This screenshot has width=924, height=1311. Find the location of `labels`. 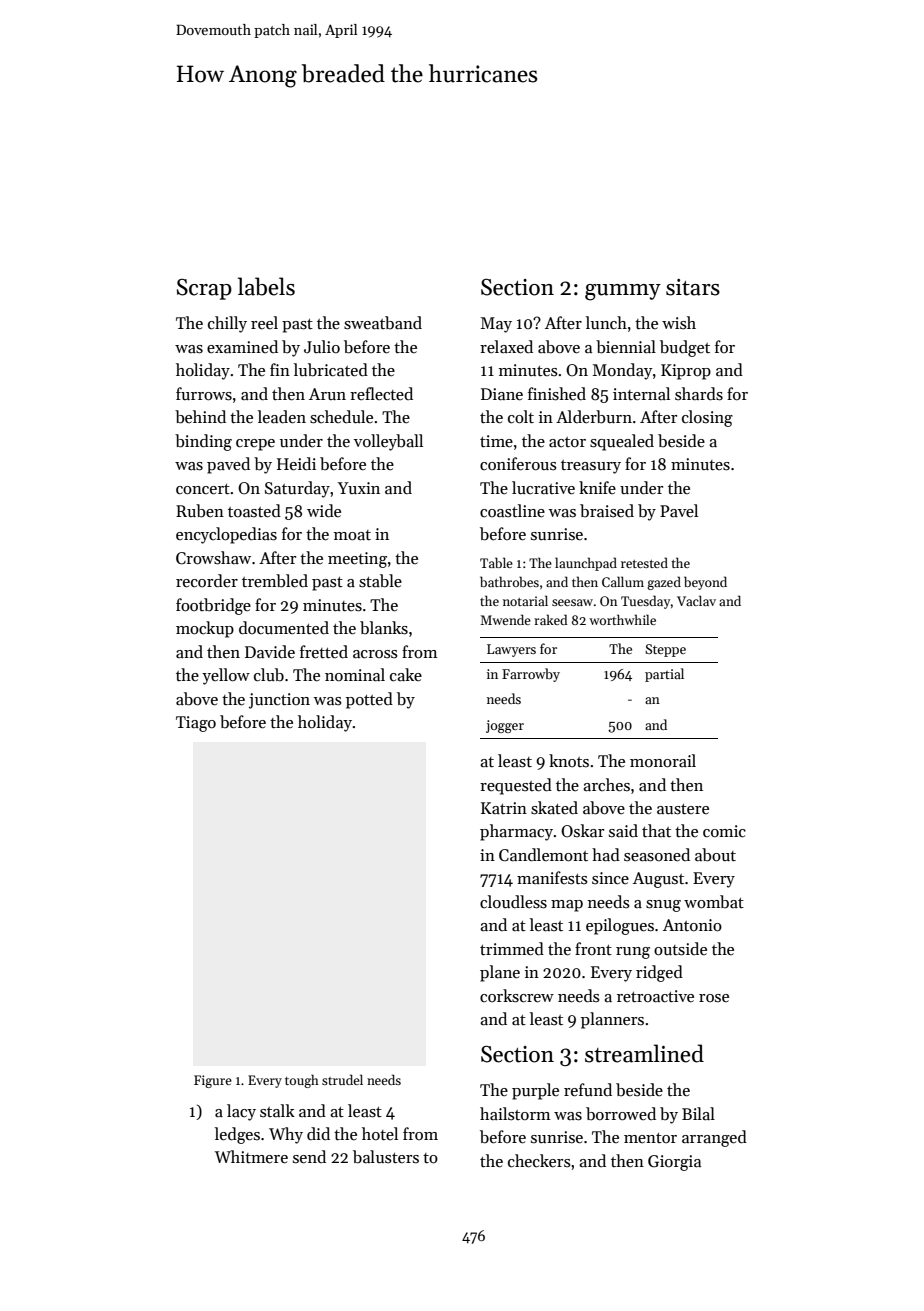

labels is located at coordinates (266, 286).
